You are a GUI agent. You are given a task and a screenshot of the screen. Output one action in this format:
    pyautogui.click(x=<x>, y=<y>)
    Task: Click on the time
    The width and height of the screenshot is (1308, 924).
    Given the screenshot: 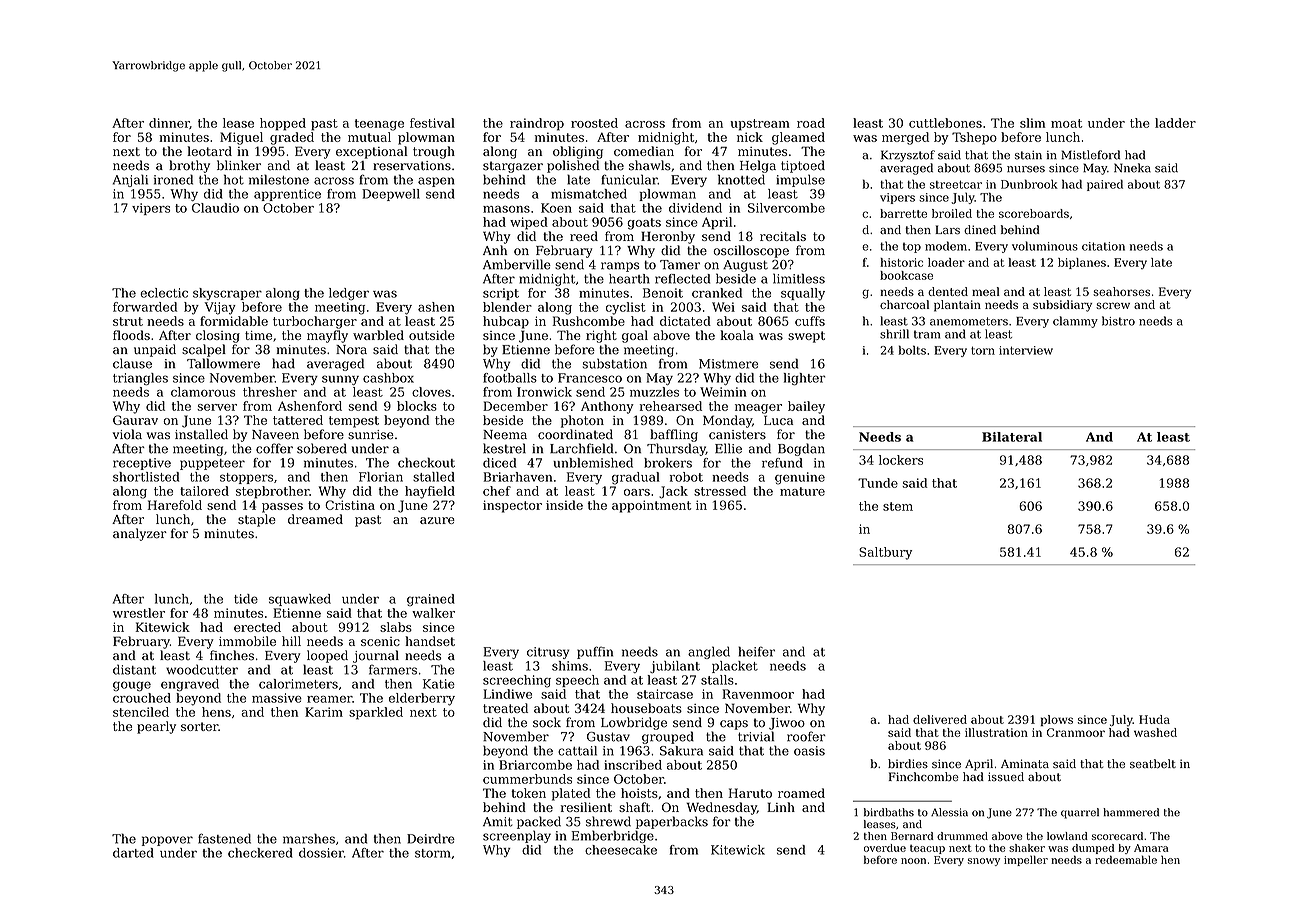 What is the action you would take?
    pyautogui.click(x=258, y=335)
